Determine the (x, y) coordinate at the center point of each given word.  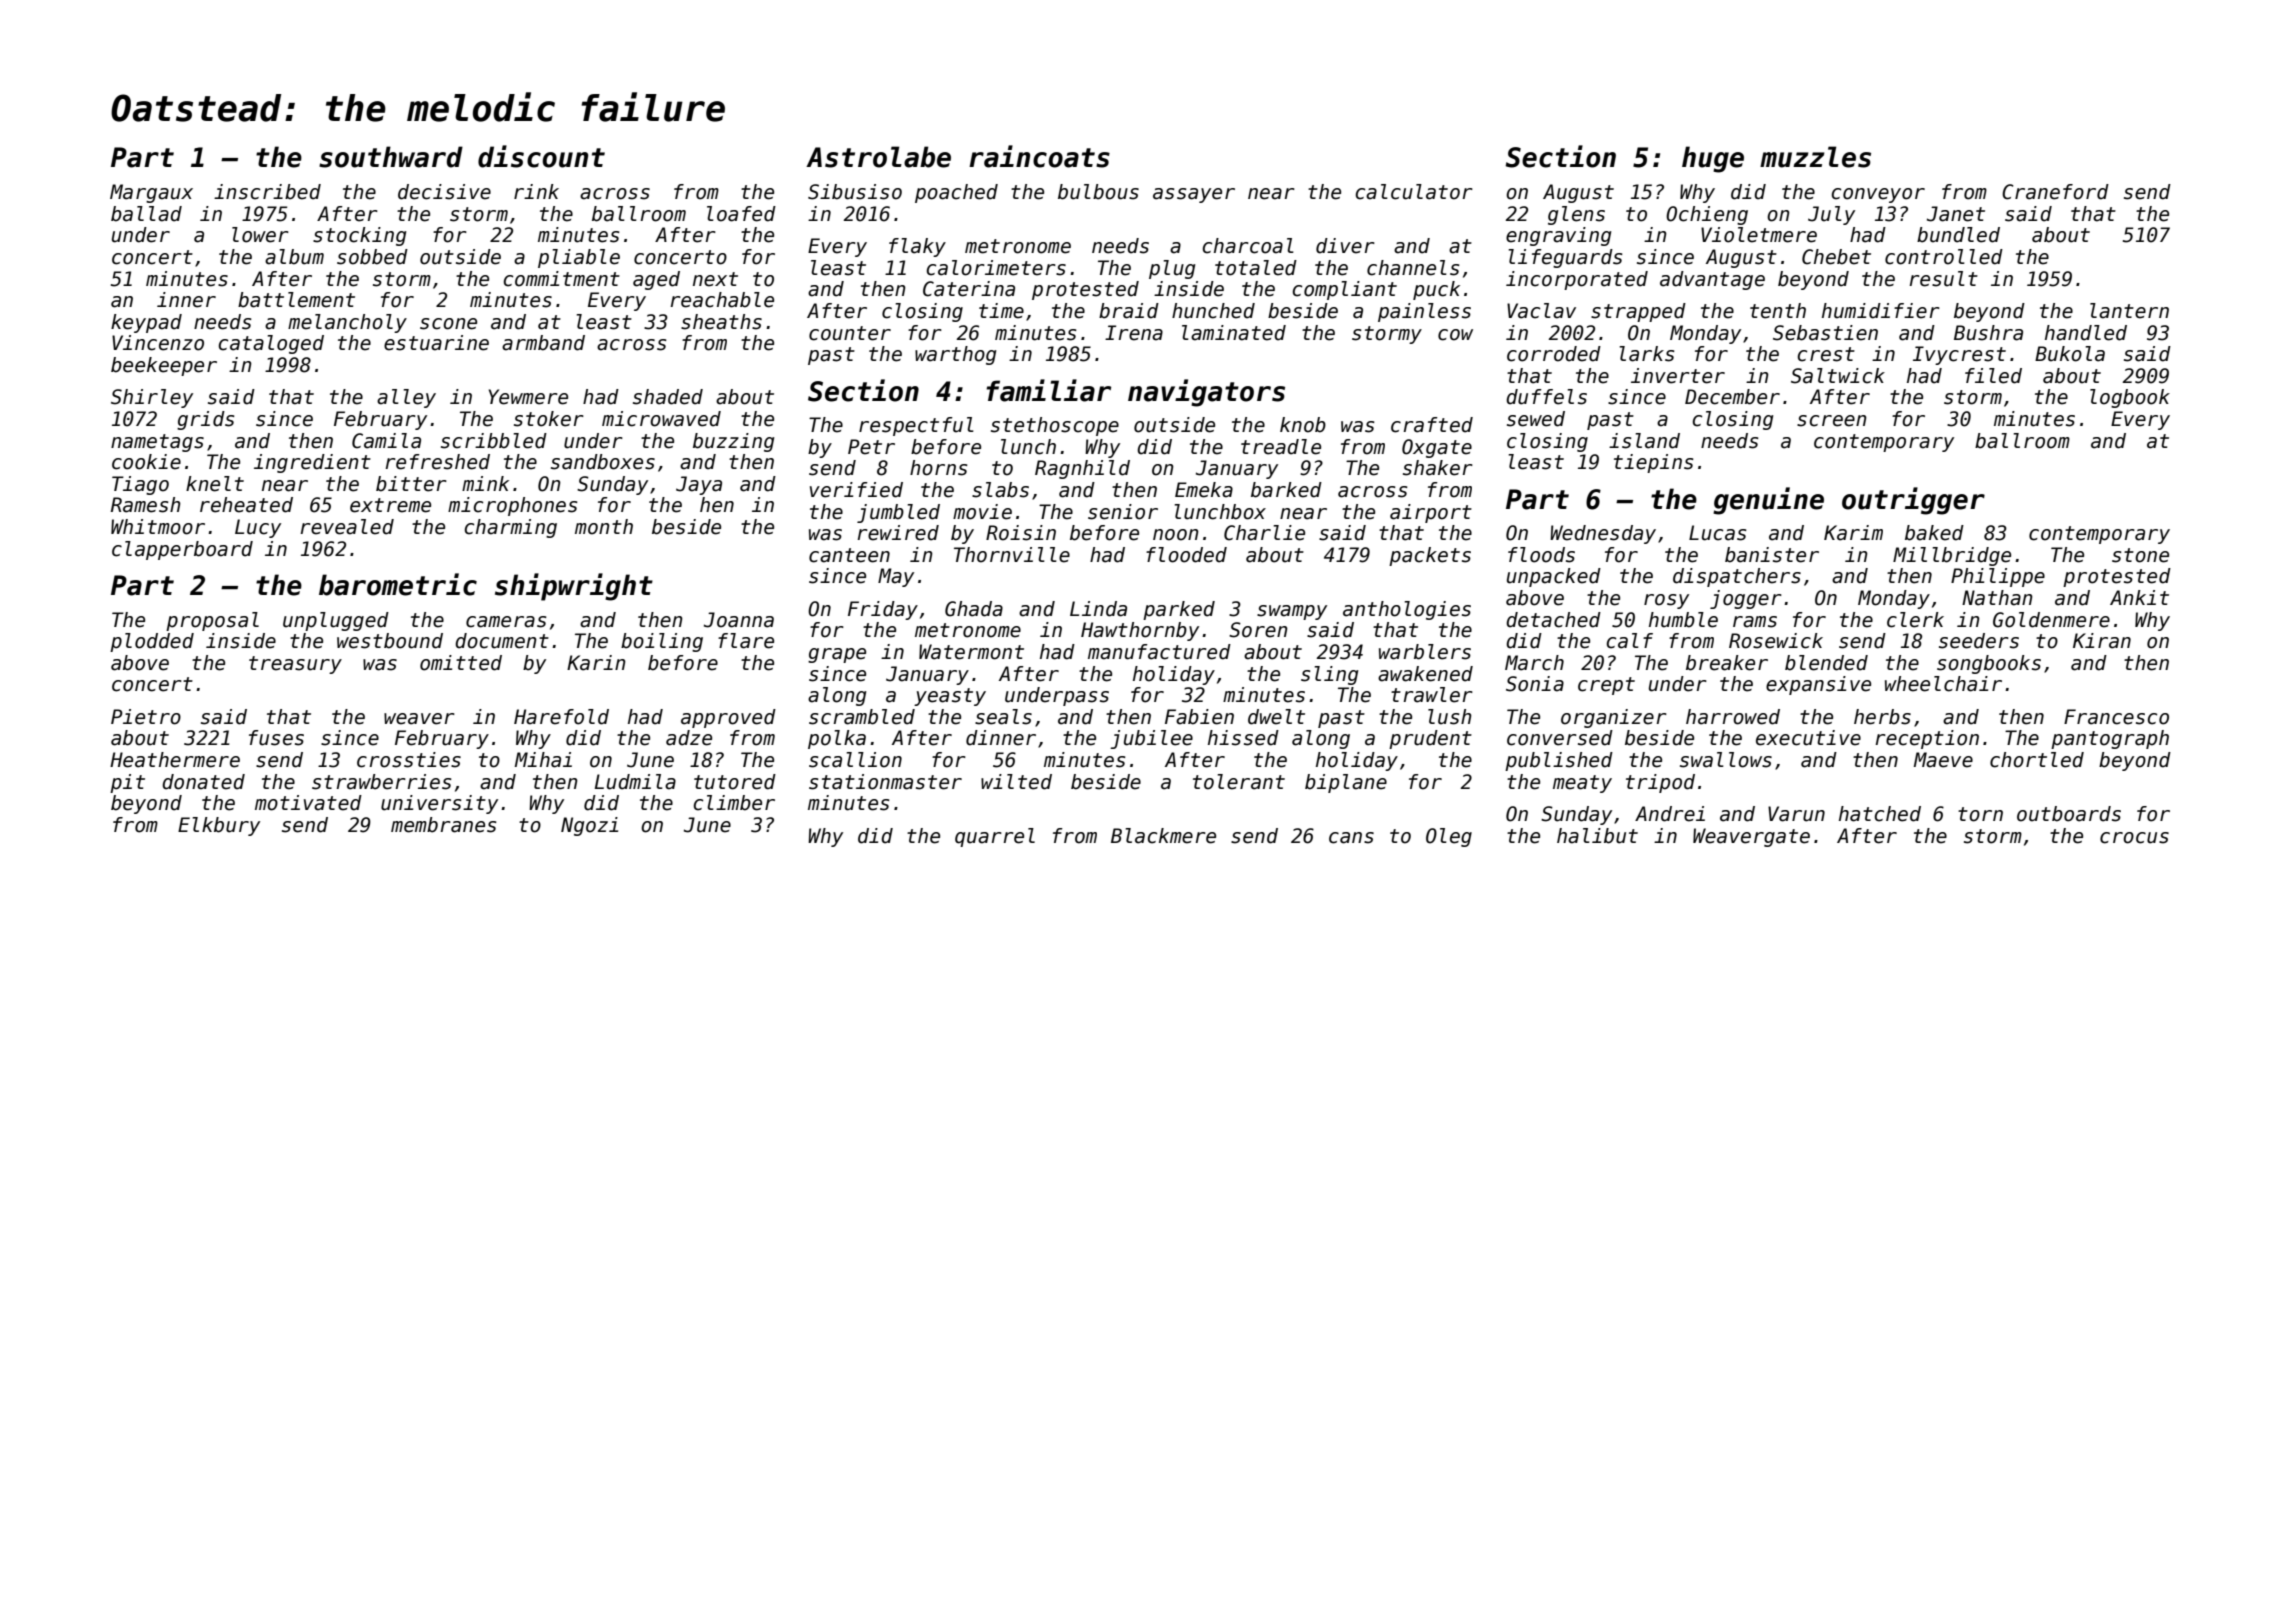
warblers (1425, 652)
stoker (549, 419)
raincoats (1039, 156)
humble (1683, 620)
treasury (295, 665)
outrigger (1913, 501)
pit (127, 783)
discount (541, 156)
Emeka (1204, 490)
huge (1713, 159)
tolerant (1239, 782)
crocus (2134, 838)
